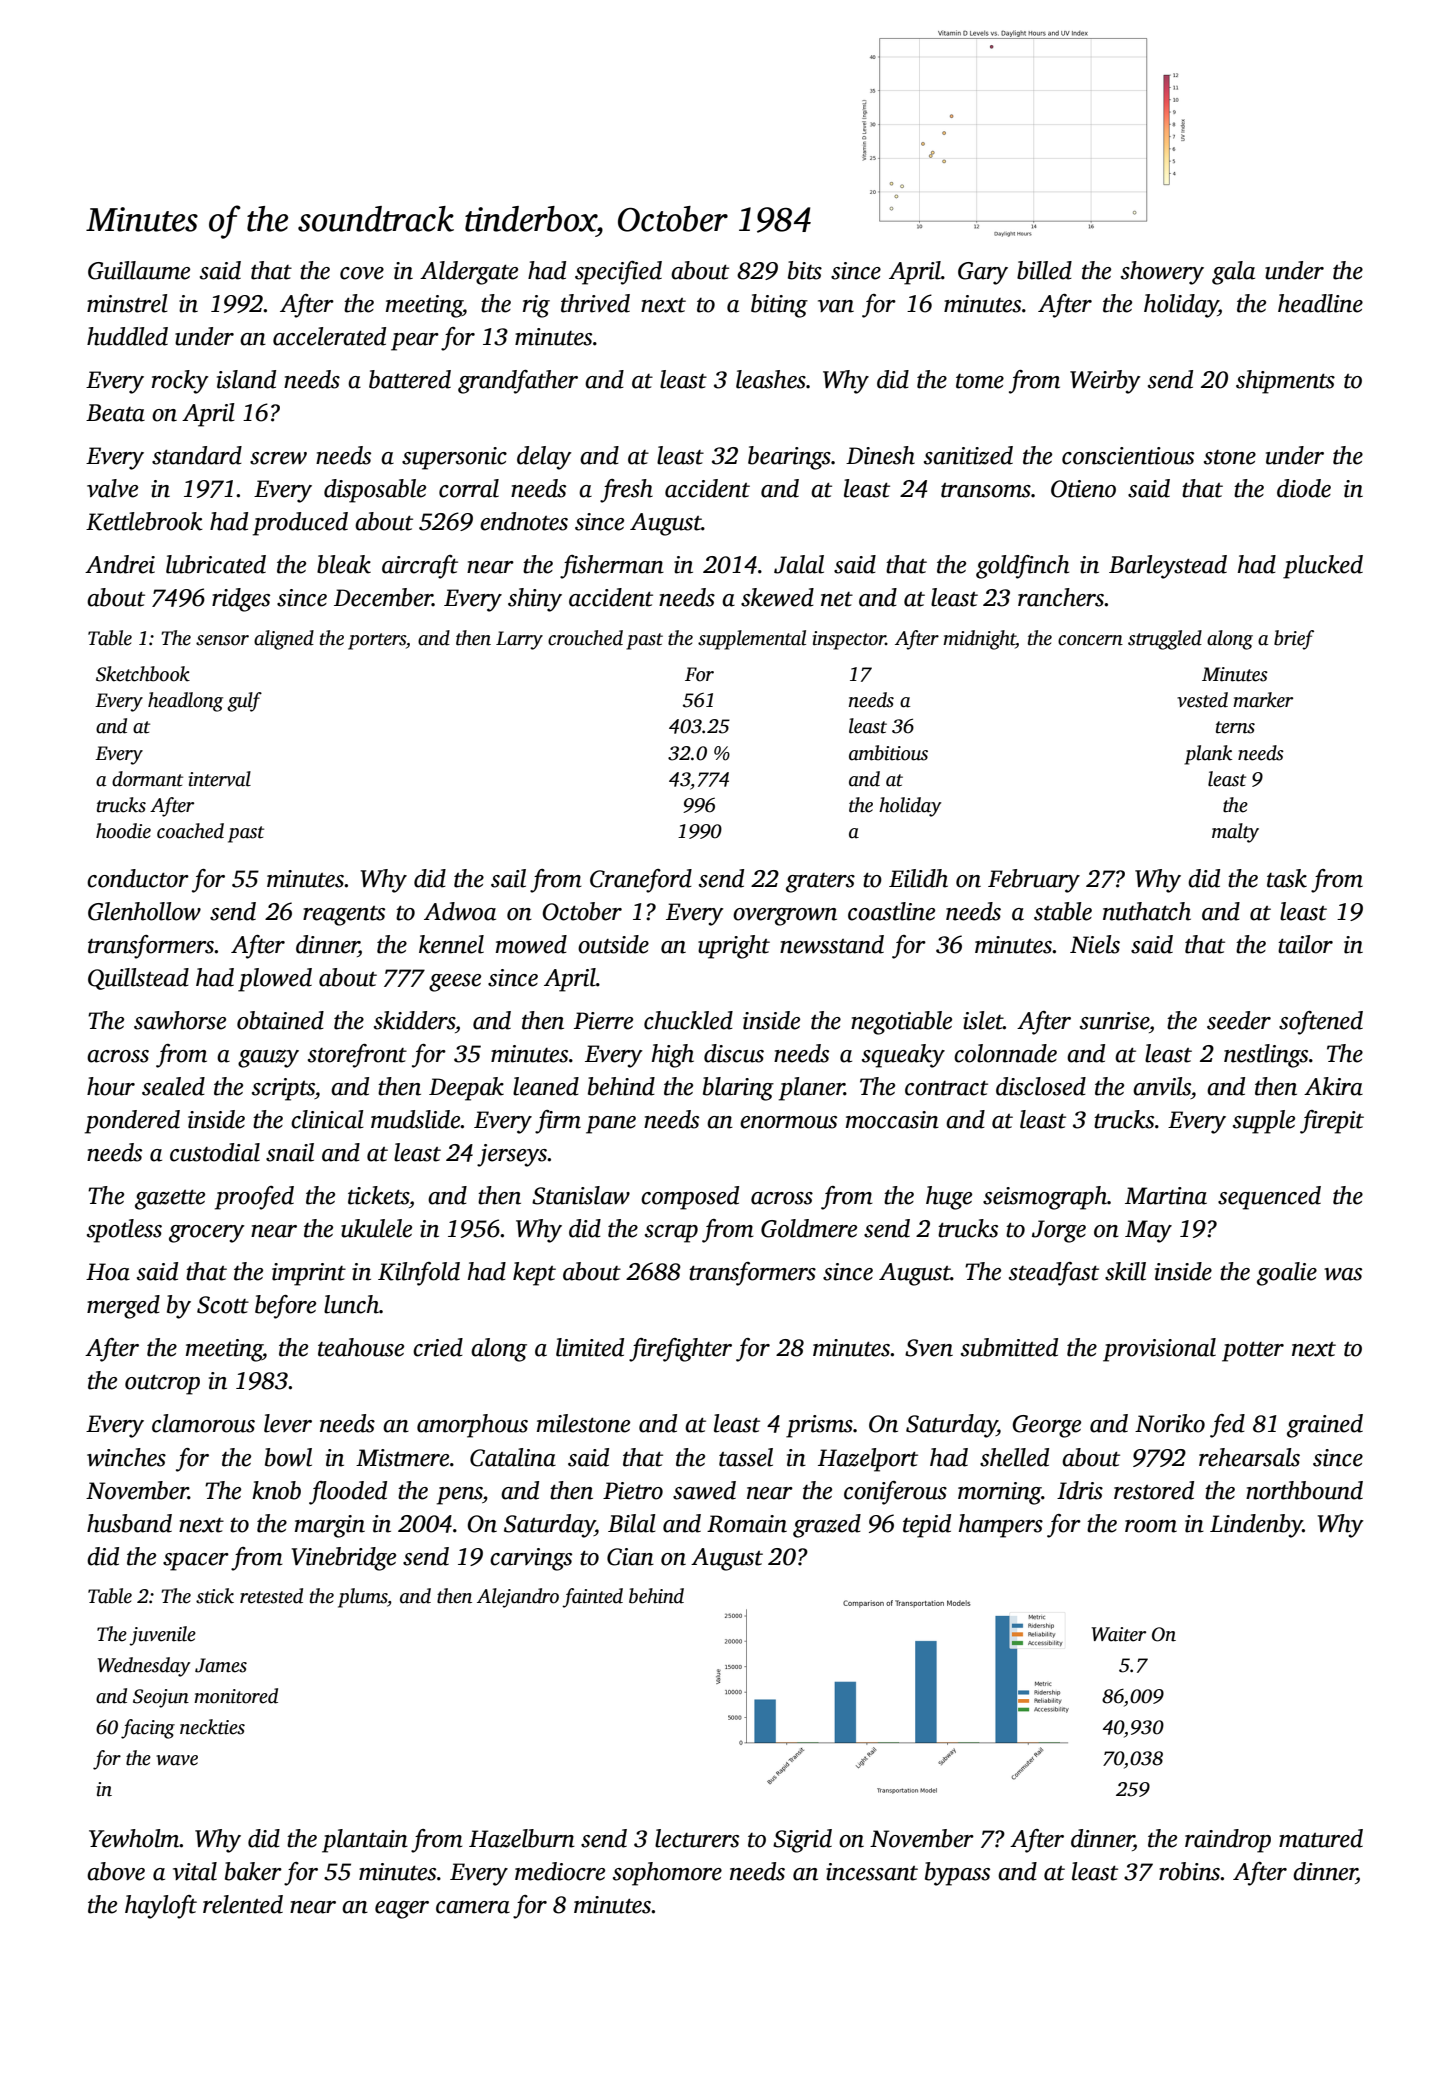 The image size is (1450, 2100). I want to click on steadfast, so click(1054, 1274).
